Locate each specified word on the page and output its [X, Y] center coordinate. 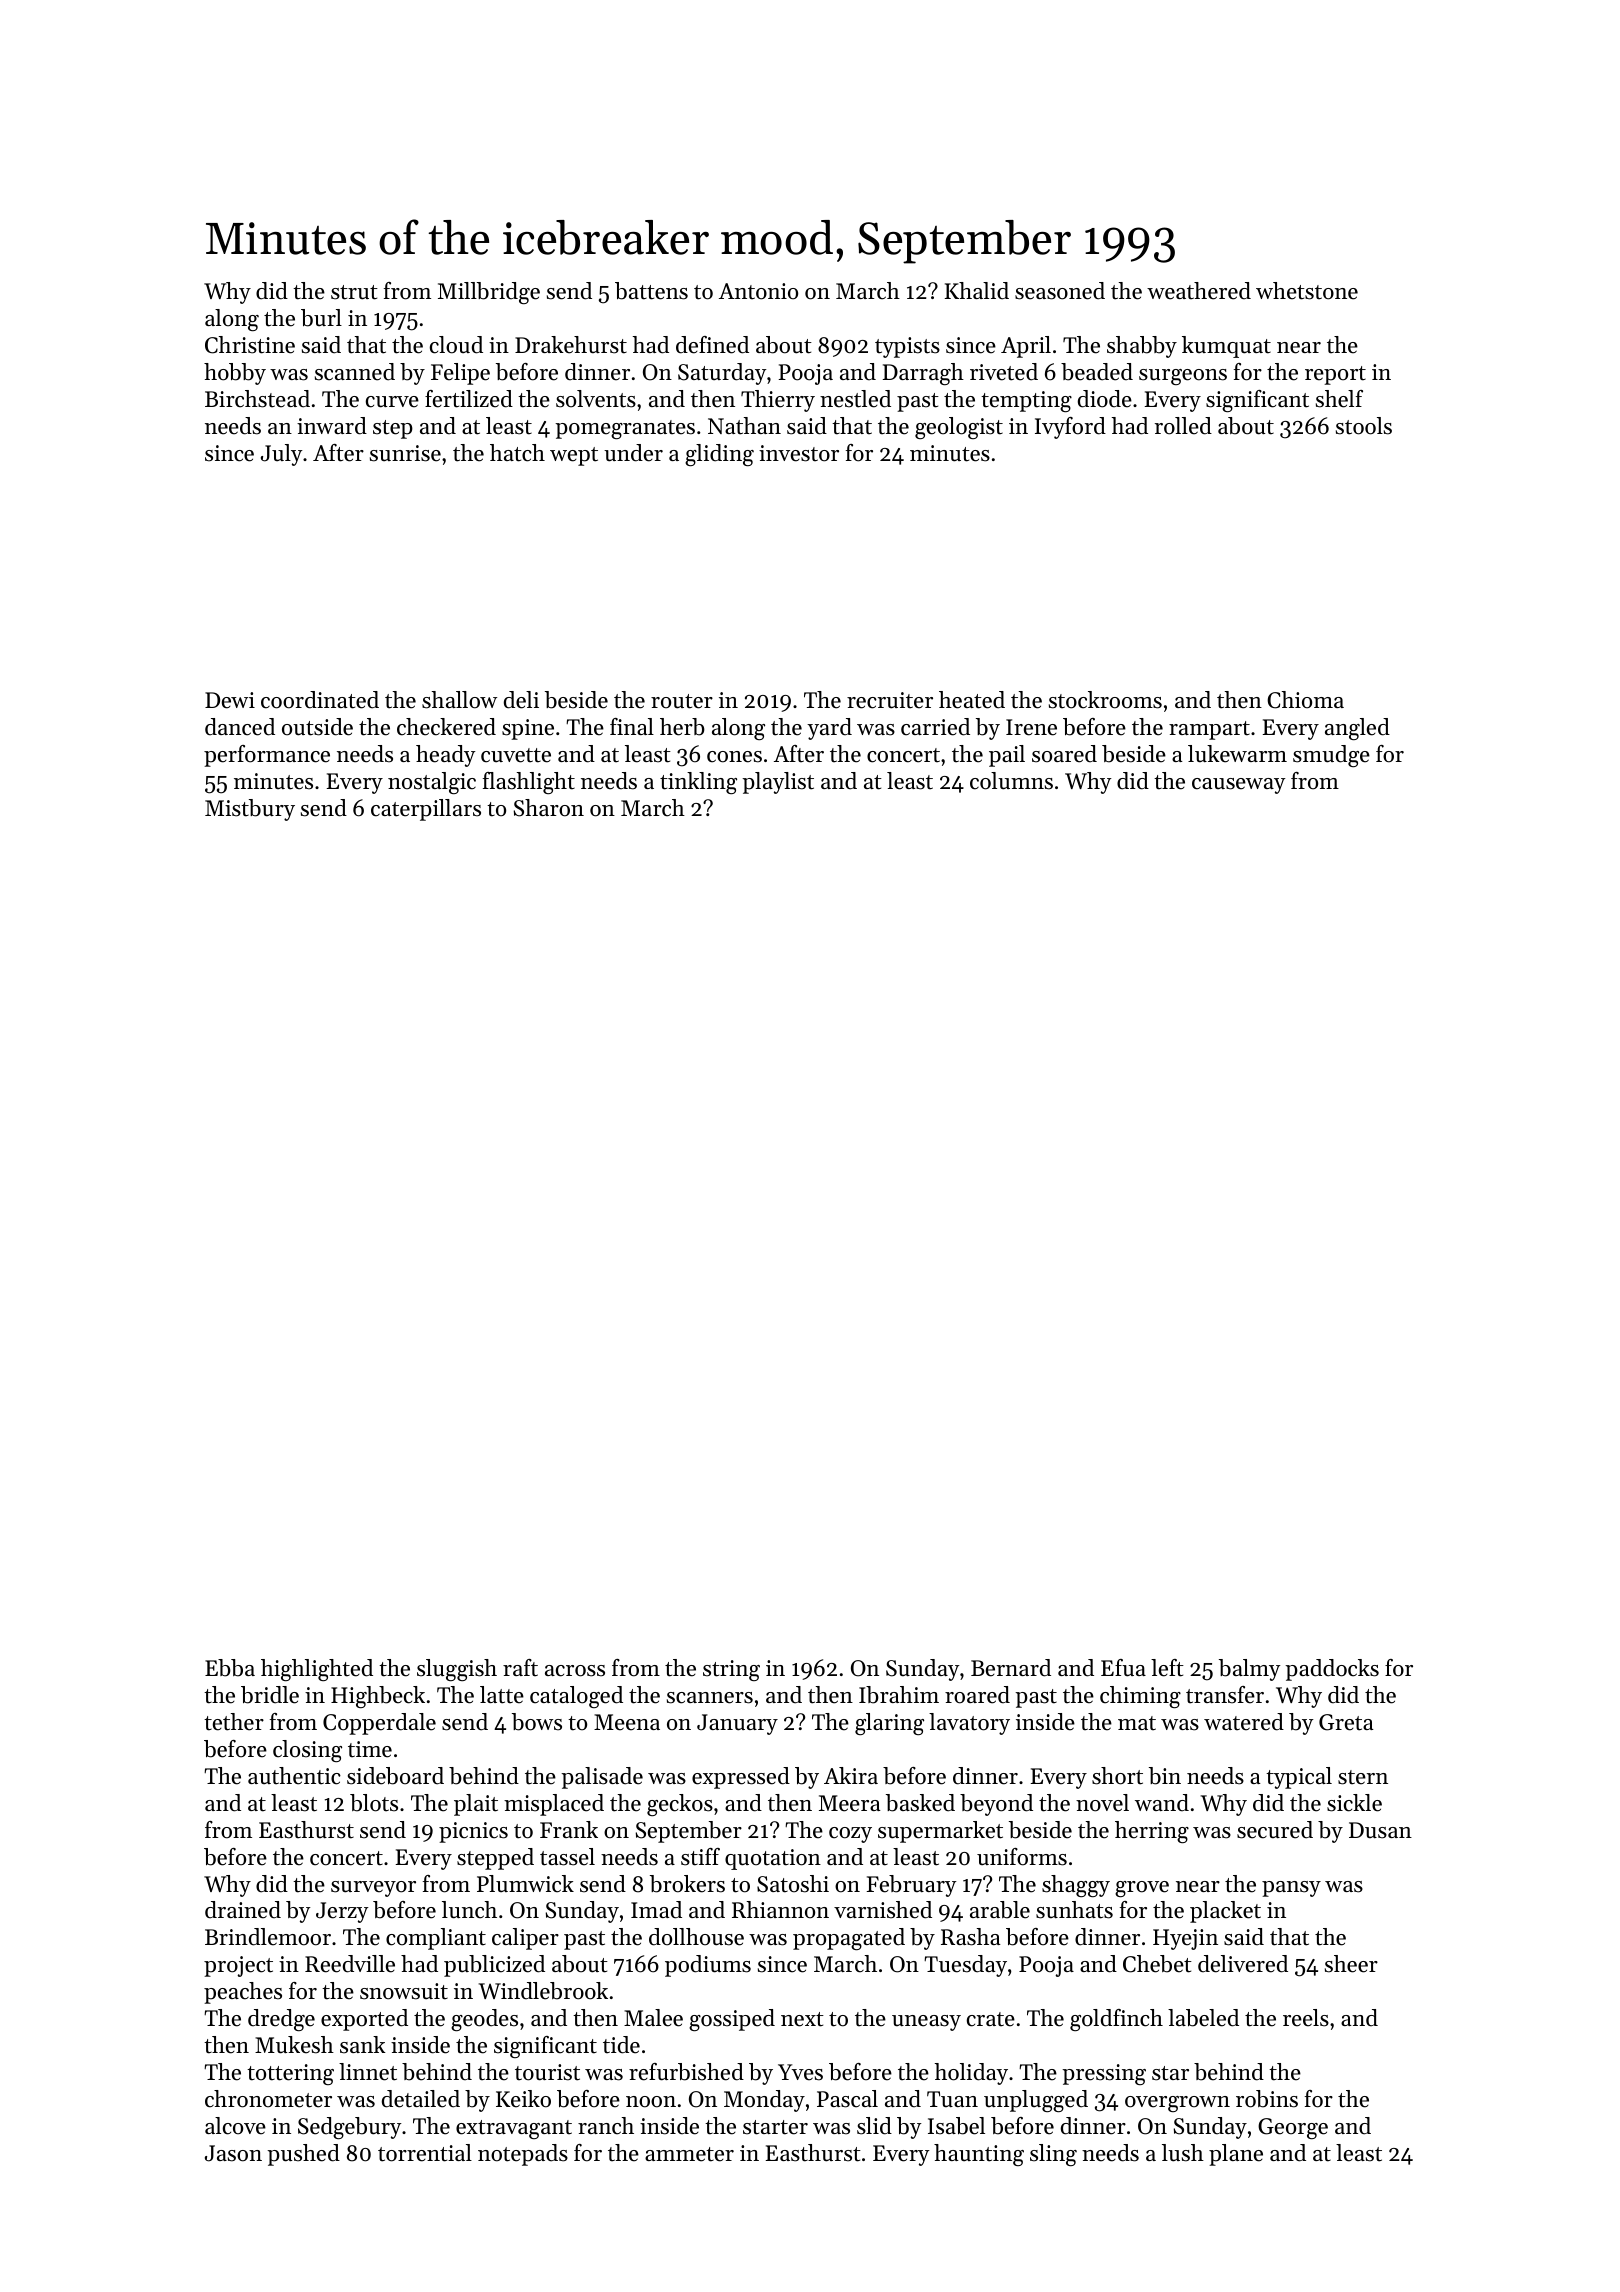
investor [799, 453]
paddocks [1332, 1670]
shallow [459, 700]
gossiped [732, 2020]
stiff [700, 1857]
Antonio [758, 291]
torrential [425, 2153]
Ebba [230, 1668]
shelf [1339, 399]
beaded [1097, 372]
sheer [1351, 1964]
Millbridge [489, 293]
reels [1306, 2018]
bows [537, 1722]
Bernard [1011, 1668]
